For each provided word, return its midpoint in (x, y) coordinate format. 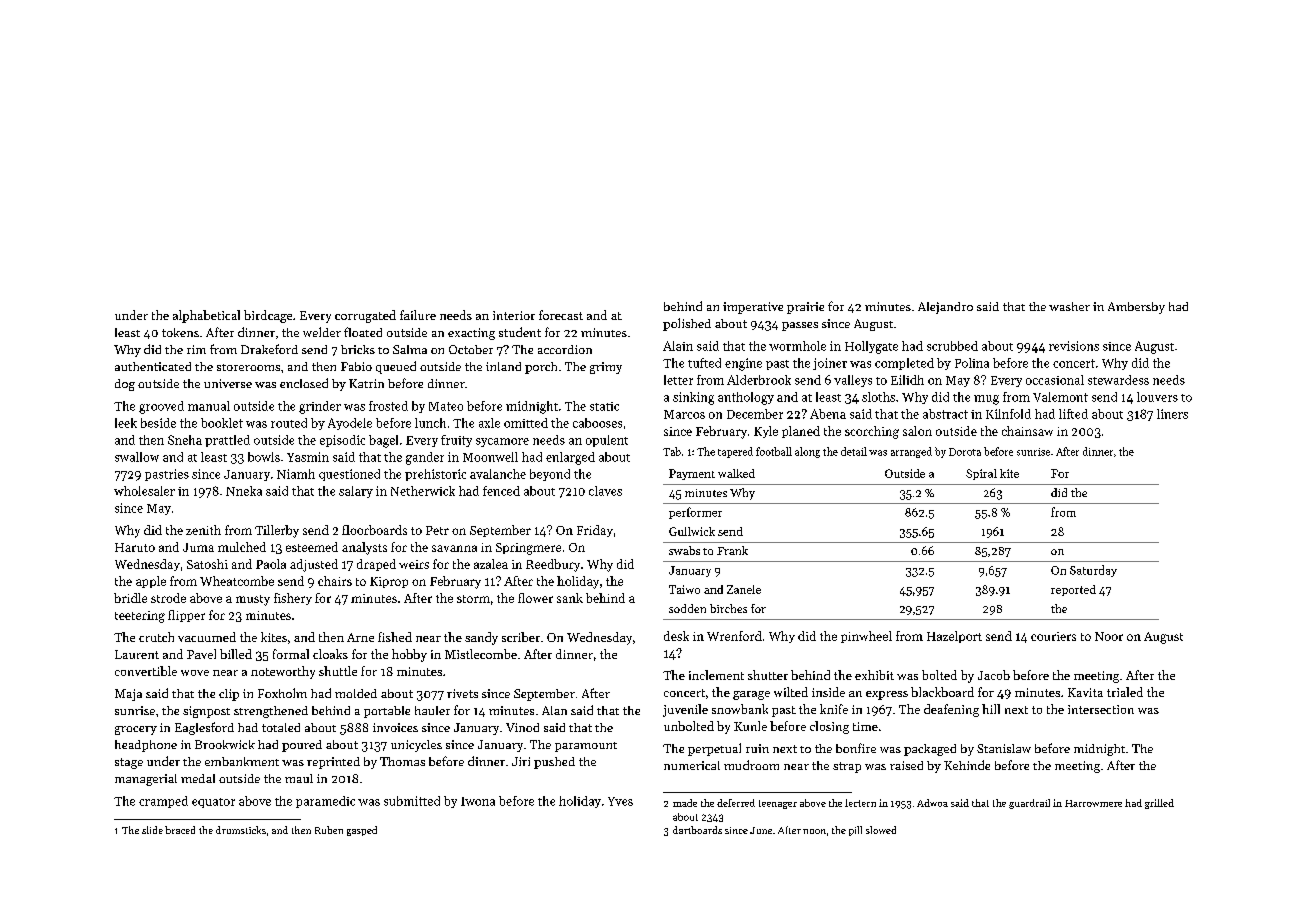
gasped (362, 831)
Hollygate (871, 347)
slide (152, 830)
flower (535, 598)
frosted (388, 406)
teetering (140, 617)
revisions (1074, 346)
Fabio (356, 366)
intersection (1101, 709)
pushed (554, 763)
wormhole (797, 346)
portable (387, 712)
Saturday (1093, 571)
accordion (565, 349)
